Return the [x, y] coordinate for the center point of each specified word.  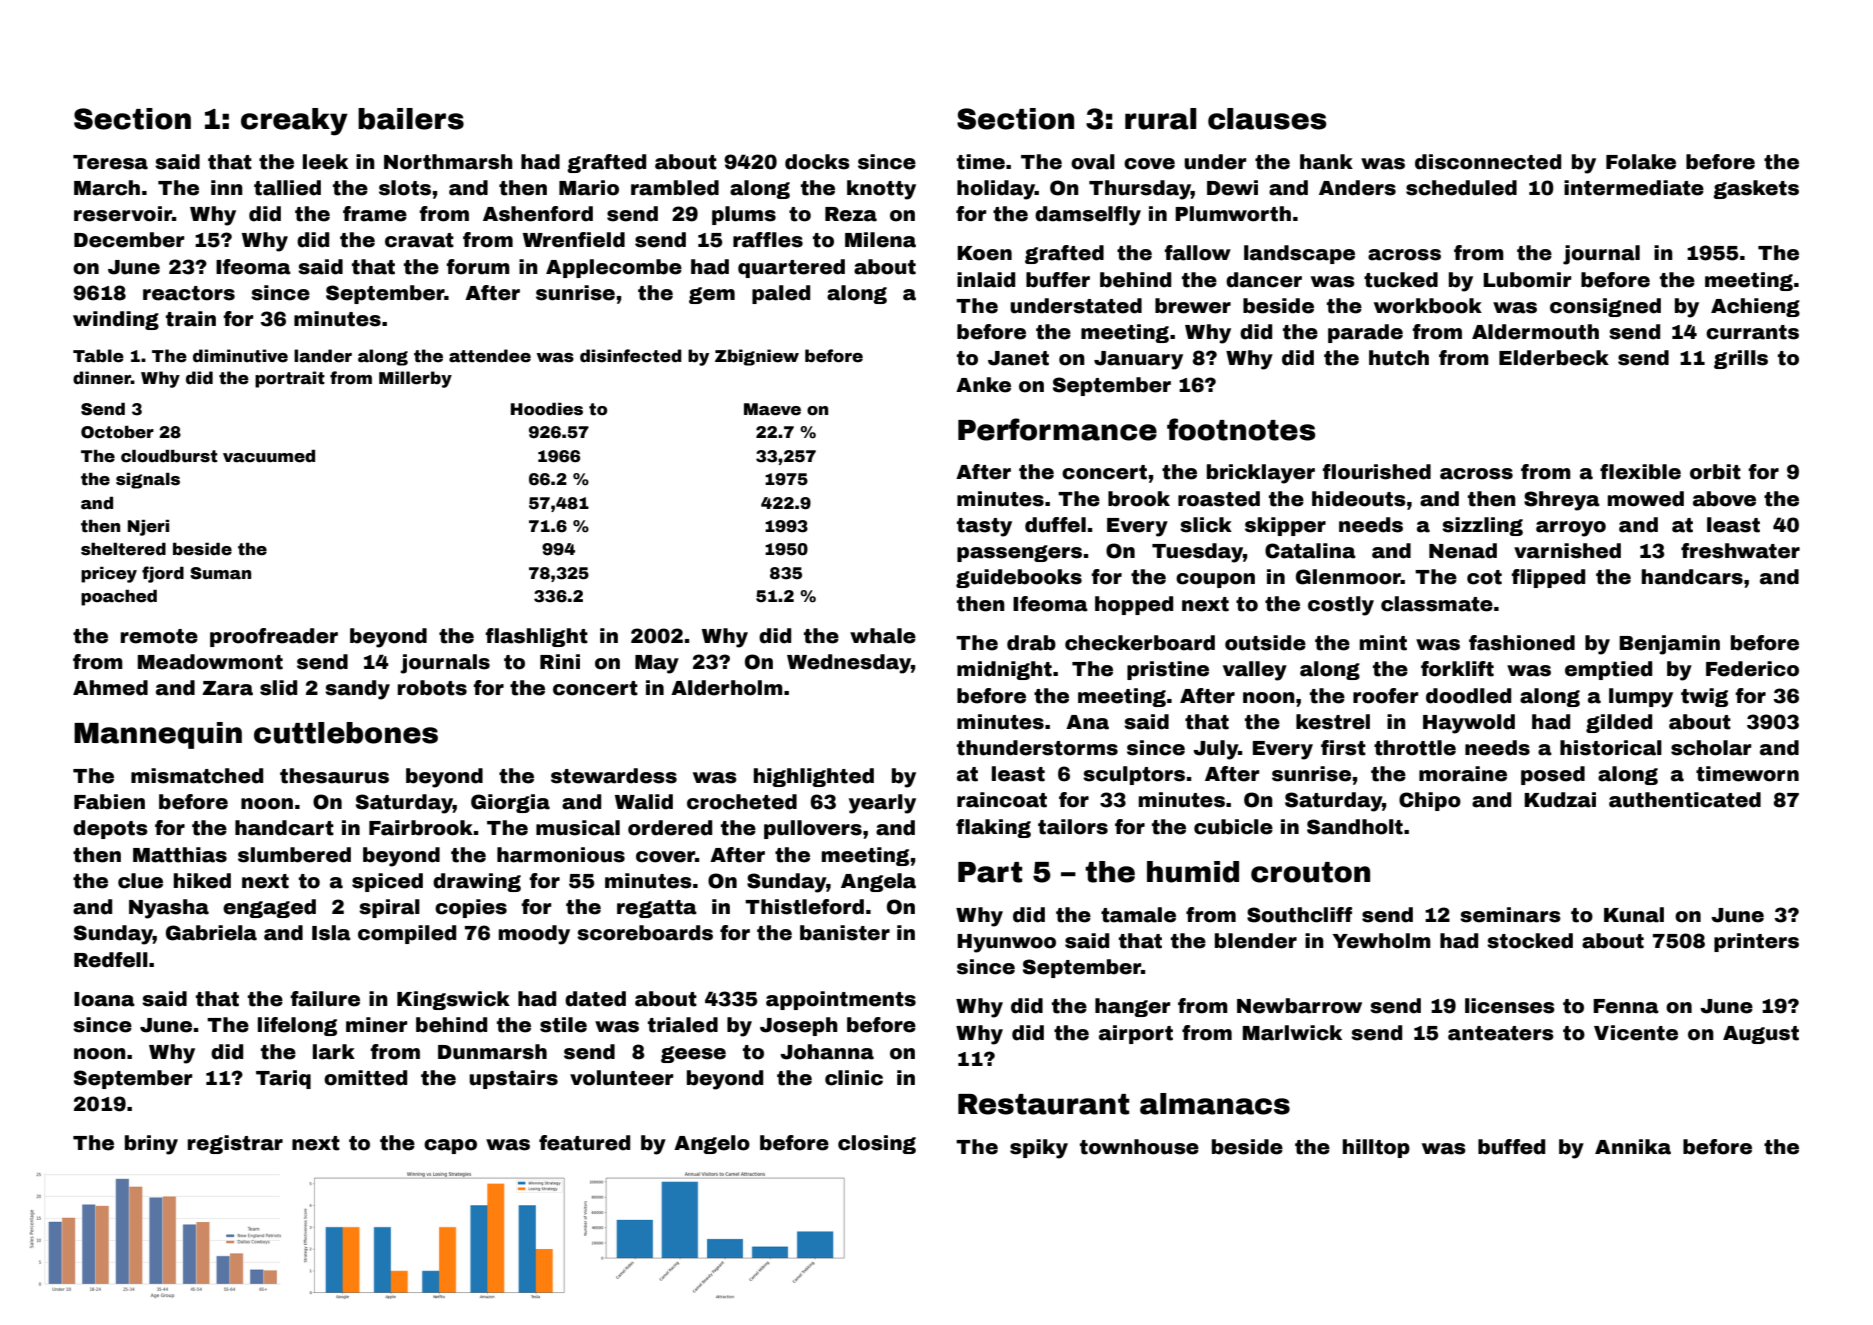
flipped [1548, 578]
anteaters [1501, 1033]
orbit [1715, 472]
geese [693, 1054]
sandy [357, 690]
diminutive [240, 356]
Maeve [772, 409]
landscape [1299, 254]
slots [405, 188]
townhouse [1139, 1147]
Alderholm [727, 688]
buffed [1511, 1147]
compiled [407, 934]
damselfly [1088, 216]
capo [450, 1146]
